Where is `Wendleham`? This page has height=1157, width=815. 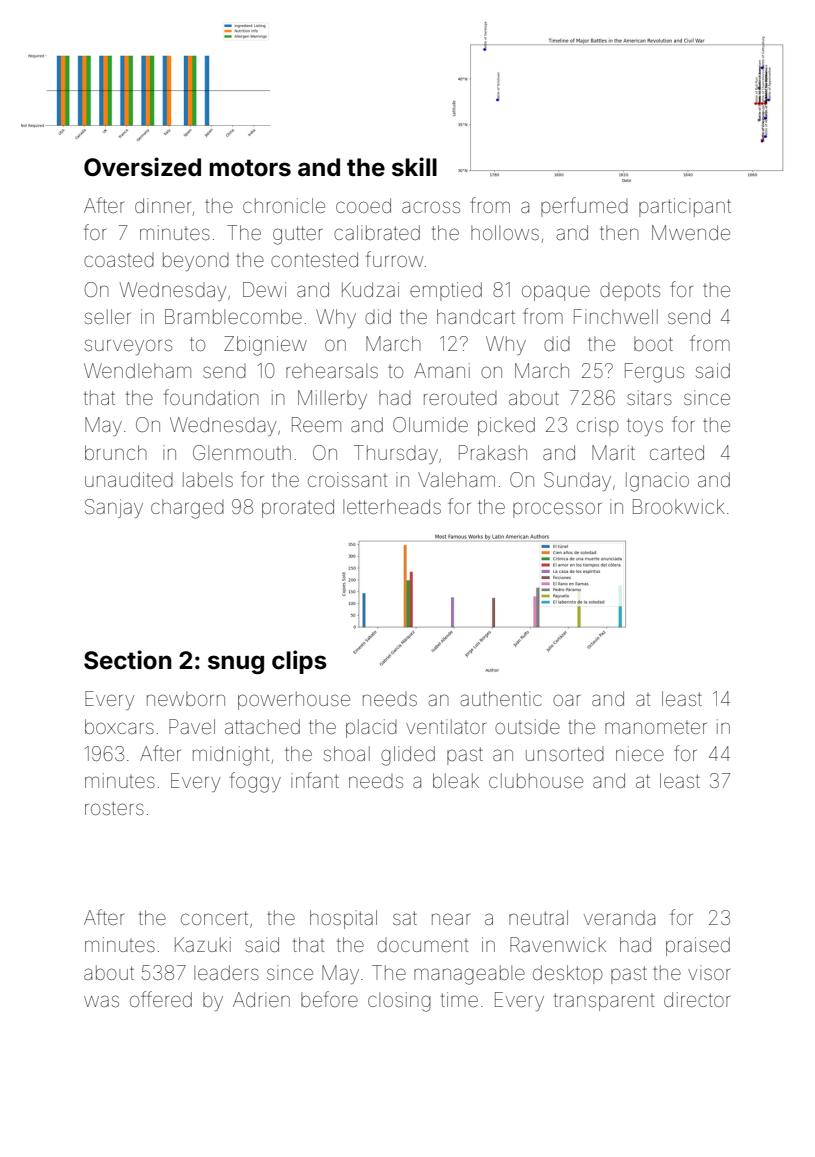 Wendleham is located at coordinates (137, 370).
